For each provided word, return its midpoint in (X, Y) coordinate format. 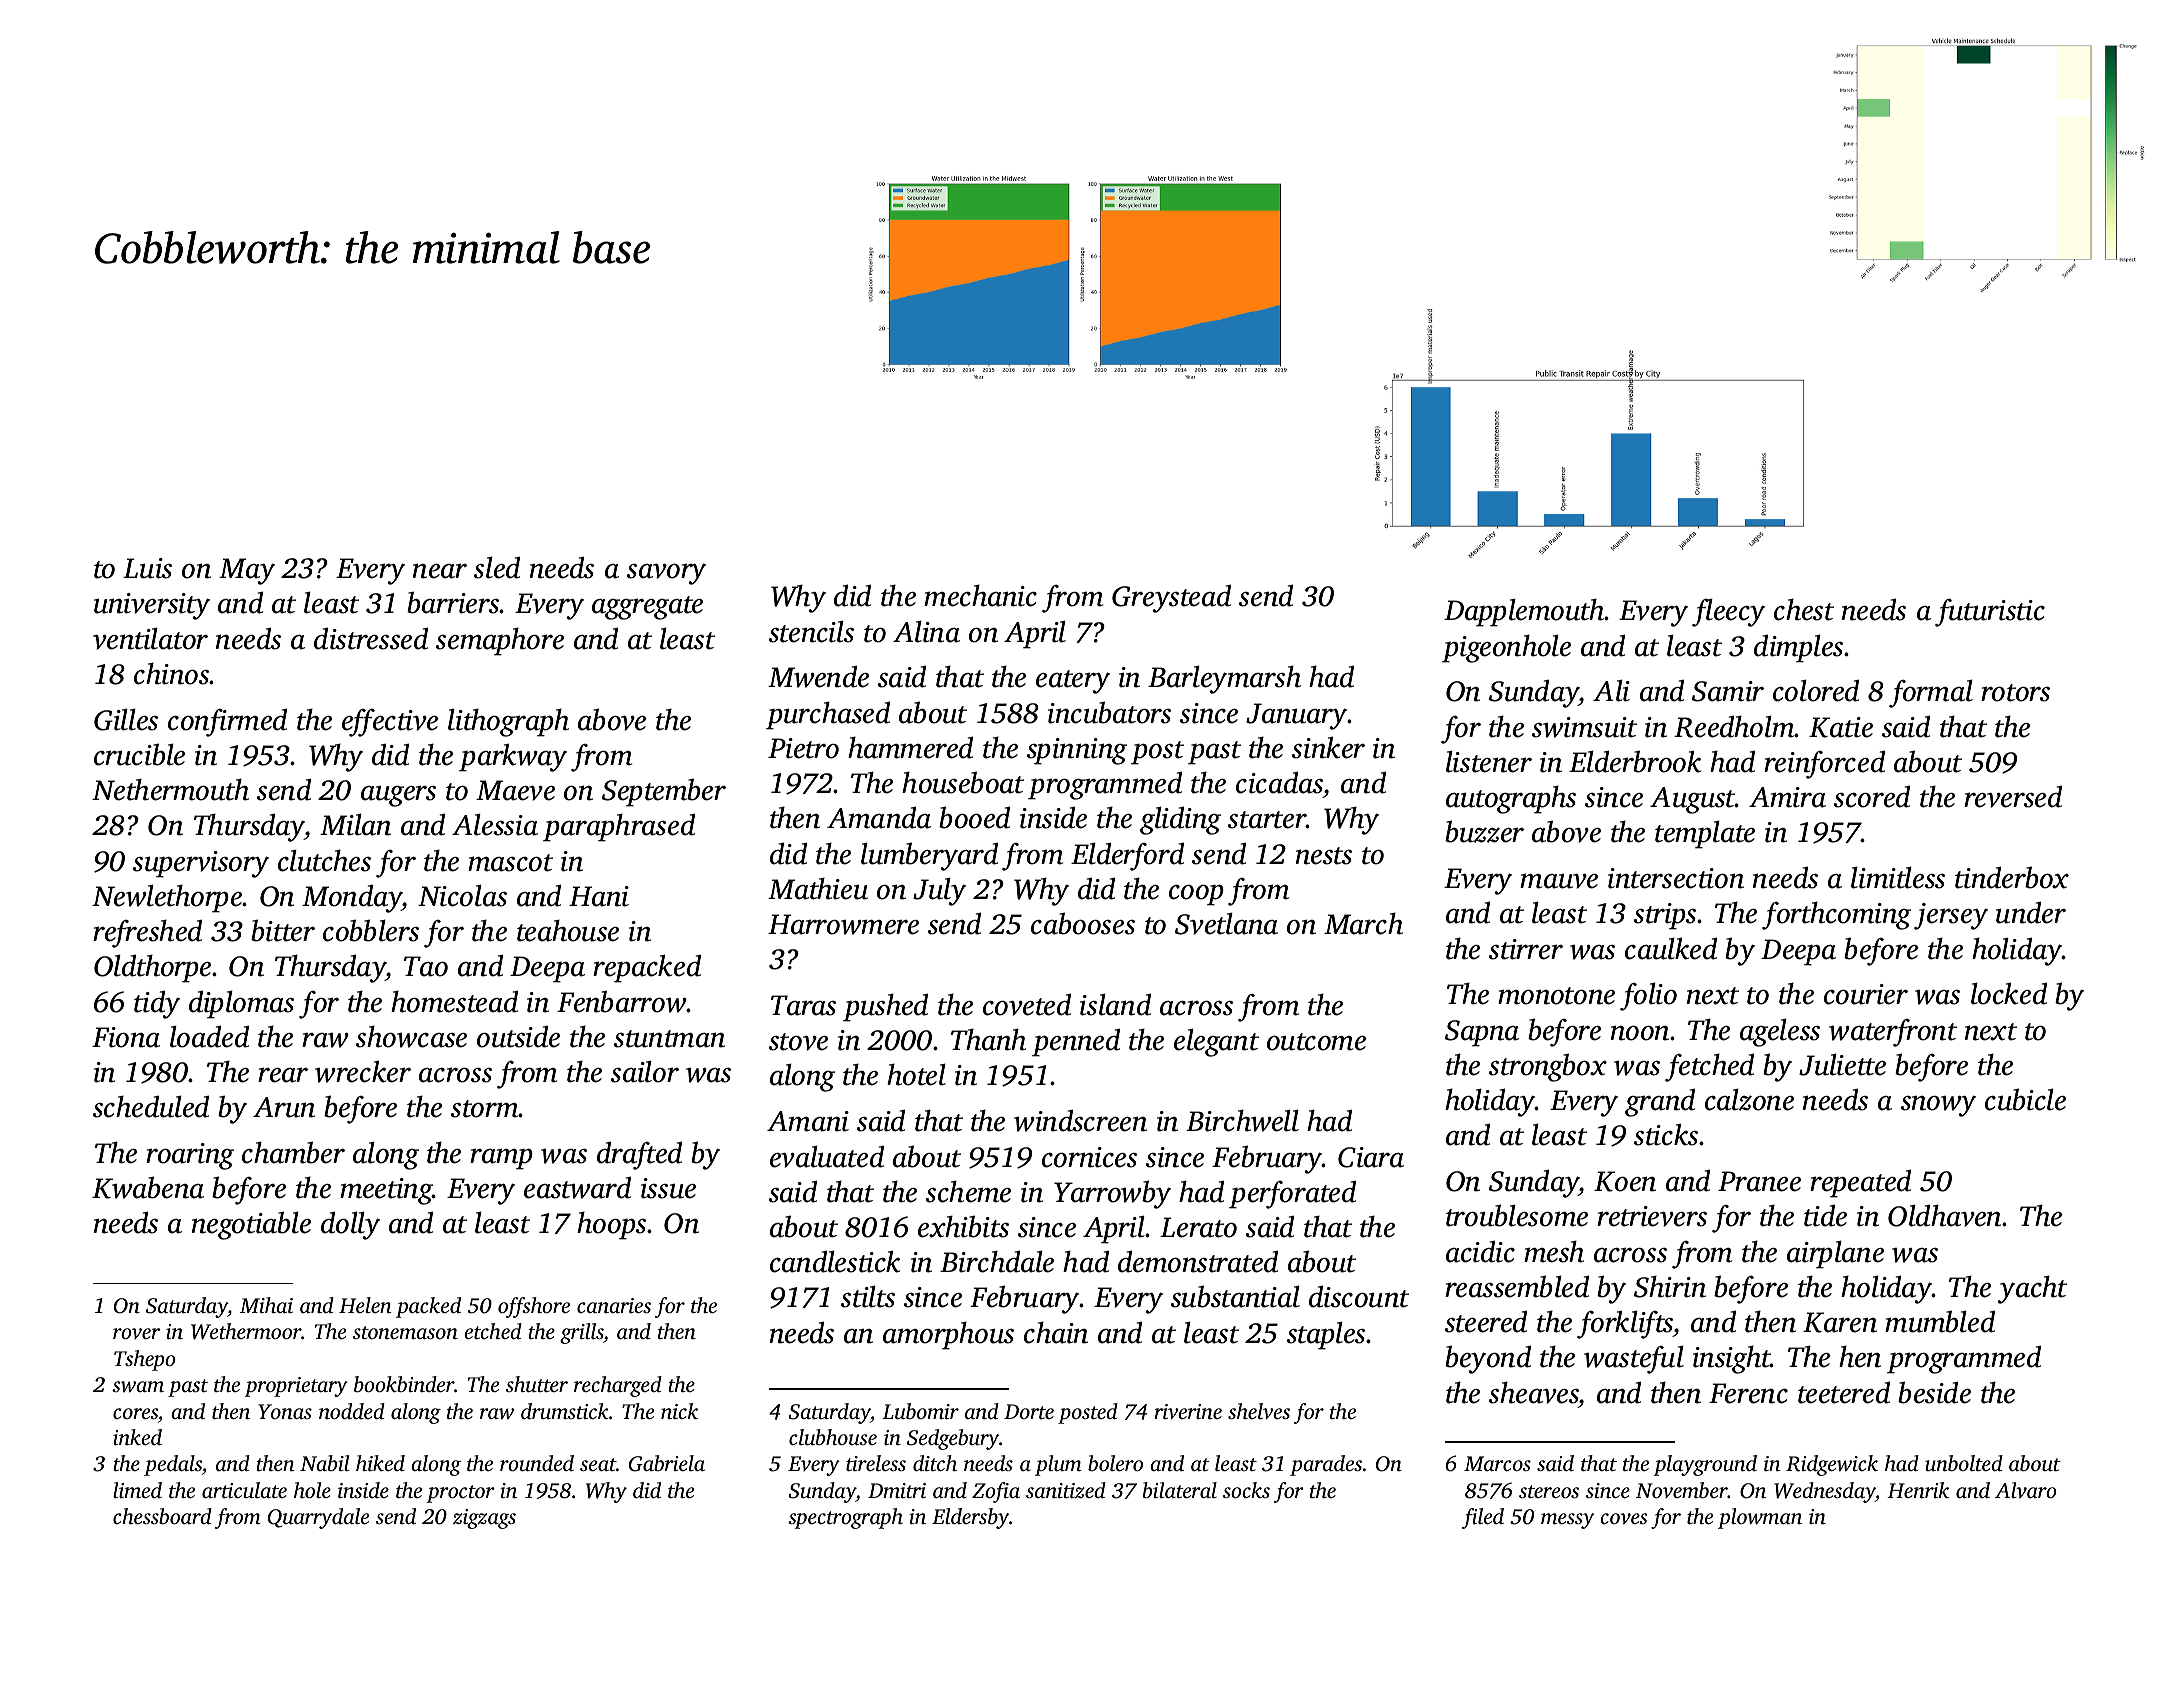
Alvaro (2026, 1490)
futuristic (1990, 613)
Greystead (1171, 598)
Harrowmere (843, 924)
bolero (1115, 1463)
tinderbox (2012, 877)
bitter (283, 930)
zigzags (484, 1519)
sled (497, 567)
